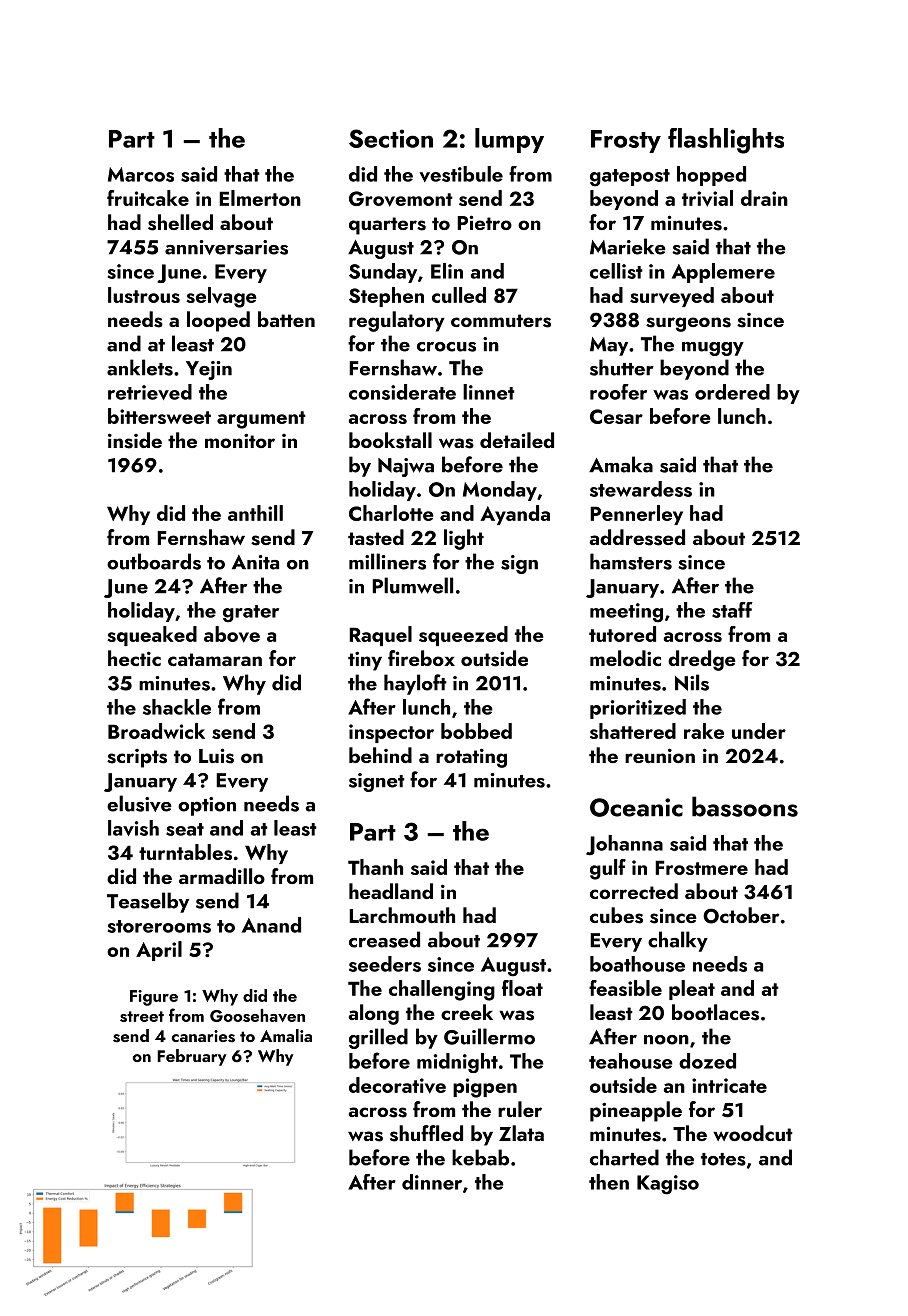 The image size is (908, 1316). What do you see at coordinates (391, 733) in the document?
I see `inspector` at bounding box center [391, 733].
